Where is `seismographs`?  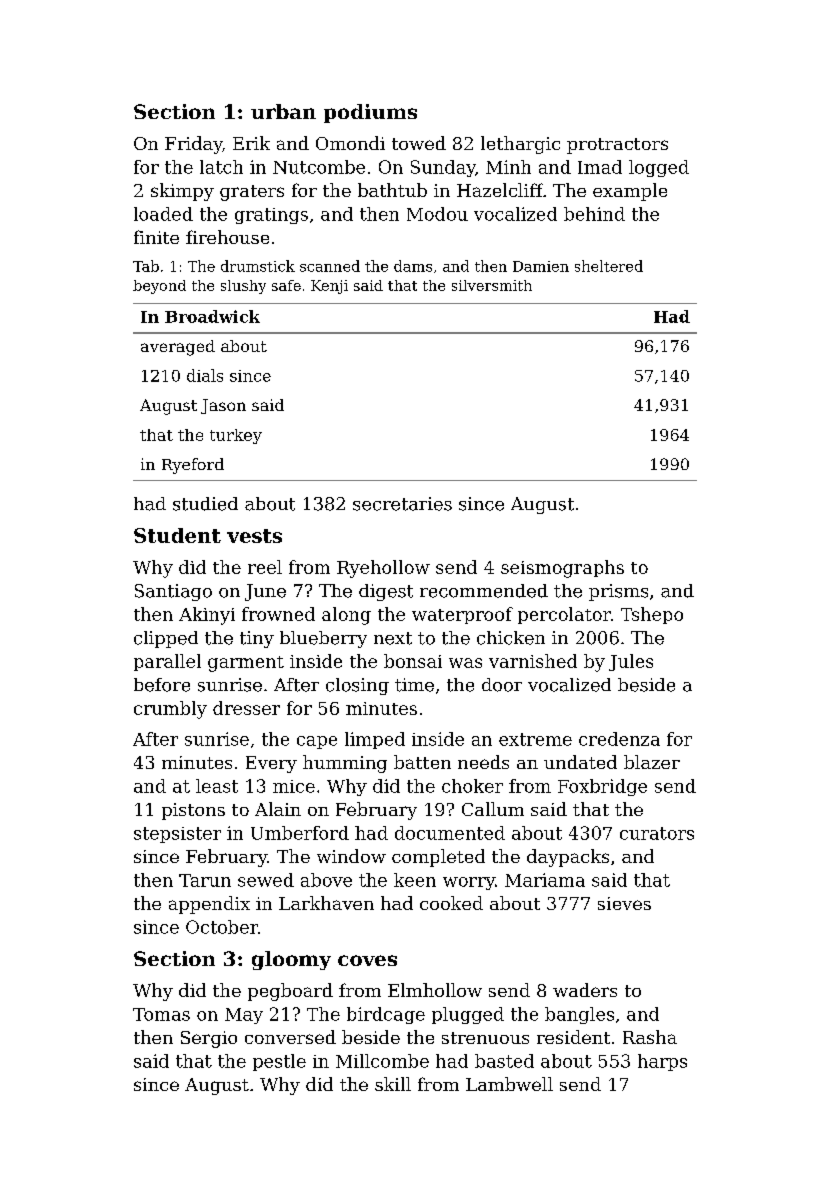
seismographs is located at coordinates (562, 569).
